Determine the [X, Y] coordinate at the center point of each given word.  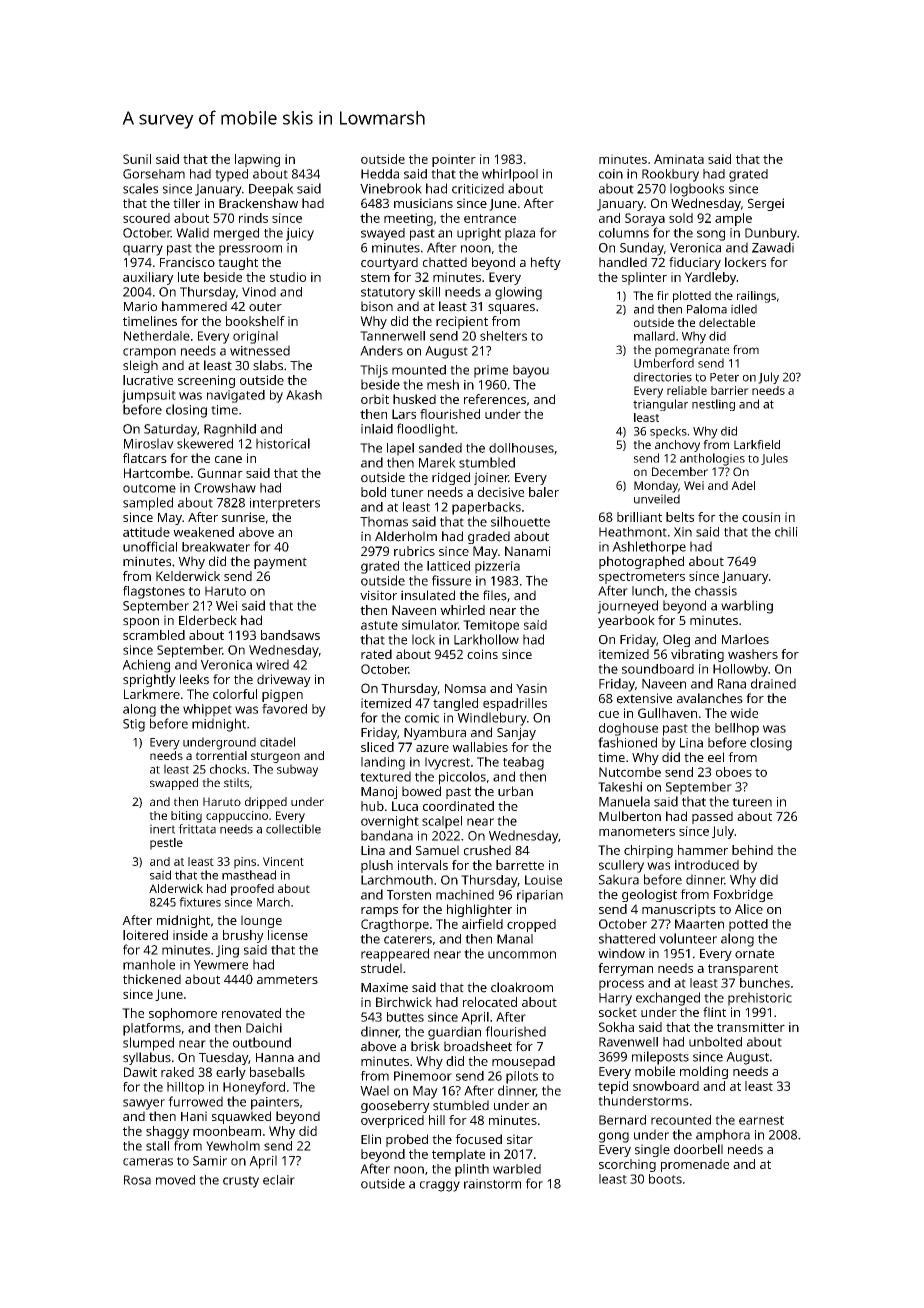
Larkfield [757, 444]
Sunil [137, 159]
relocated [490, 1002]
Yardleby [710, 278]
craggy [440, 1186]
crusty [241, 1182]
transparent [743, 970]
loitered [145, 935]
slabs [268, 365]
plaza [520, 234]
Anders [381, 350]
